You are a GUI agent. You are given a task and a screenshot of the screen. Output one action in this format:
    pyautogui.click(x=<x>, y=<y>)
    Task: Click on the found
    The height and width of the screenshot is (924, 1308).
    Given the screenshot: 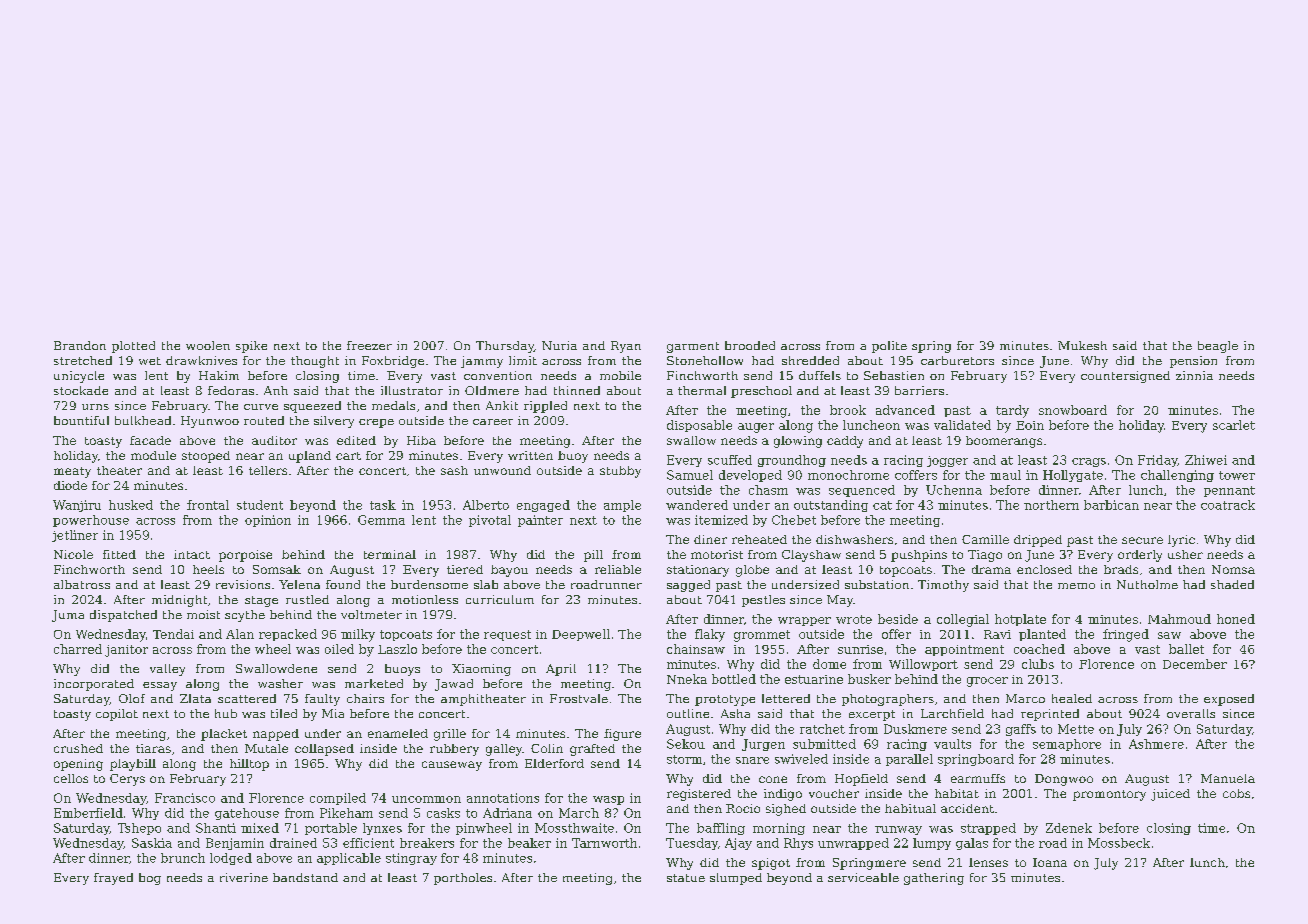 What is the action you would take?
    pyautogui.click(x=343, y=584)
